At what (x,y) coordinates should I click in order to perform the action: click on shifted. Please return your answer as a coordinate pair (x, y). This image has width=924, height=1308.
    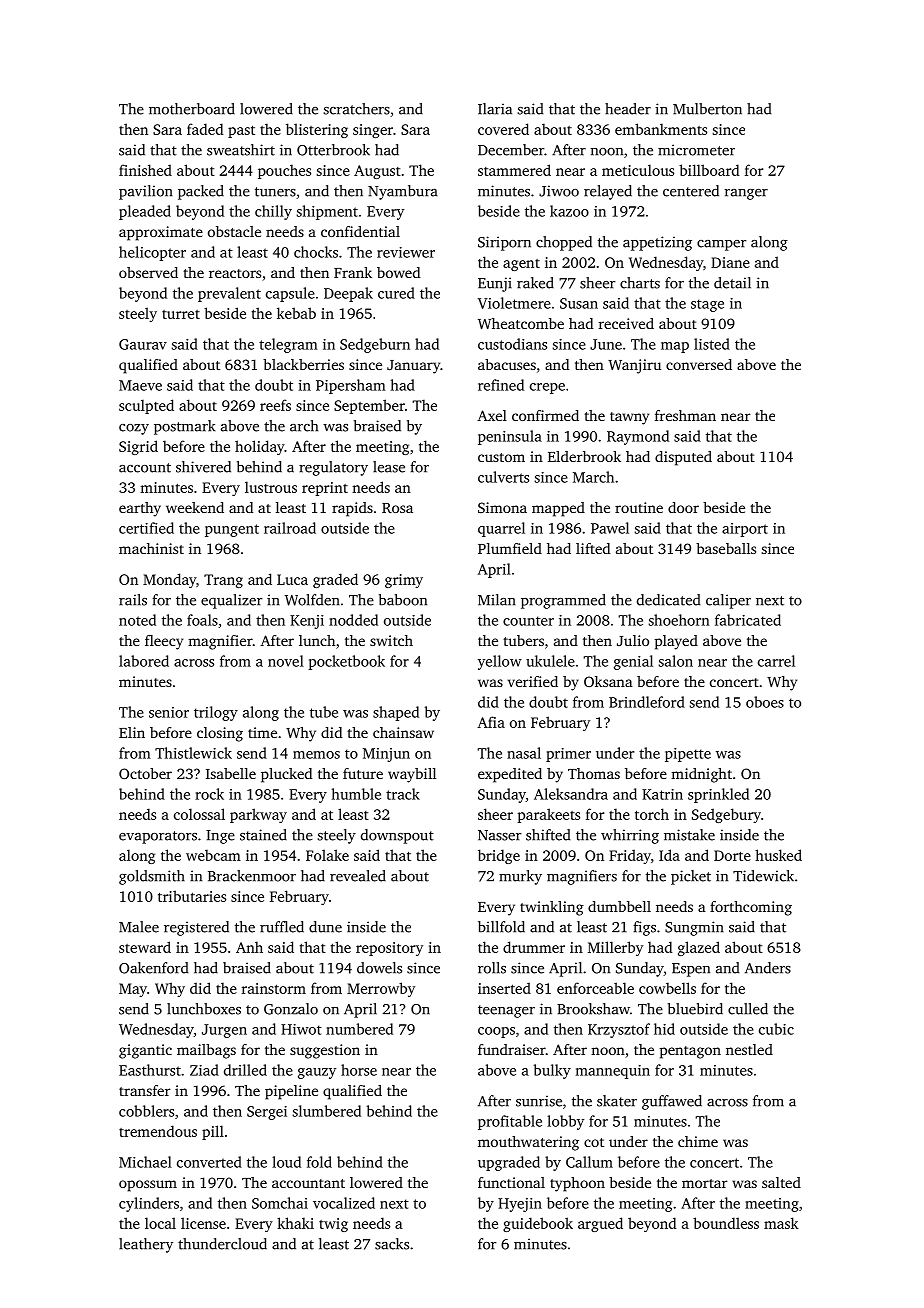
    Looking at the image, I should click on (548, 835).
